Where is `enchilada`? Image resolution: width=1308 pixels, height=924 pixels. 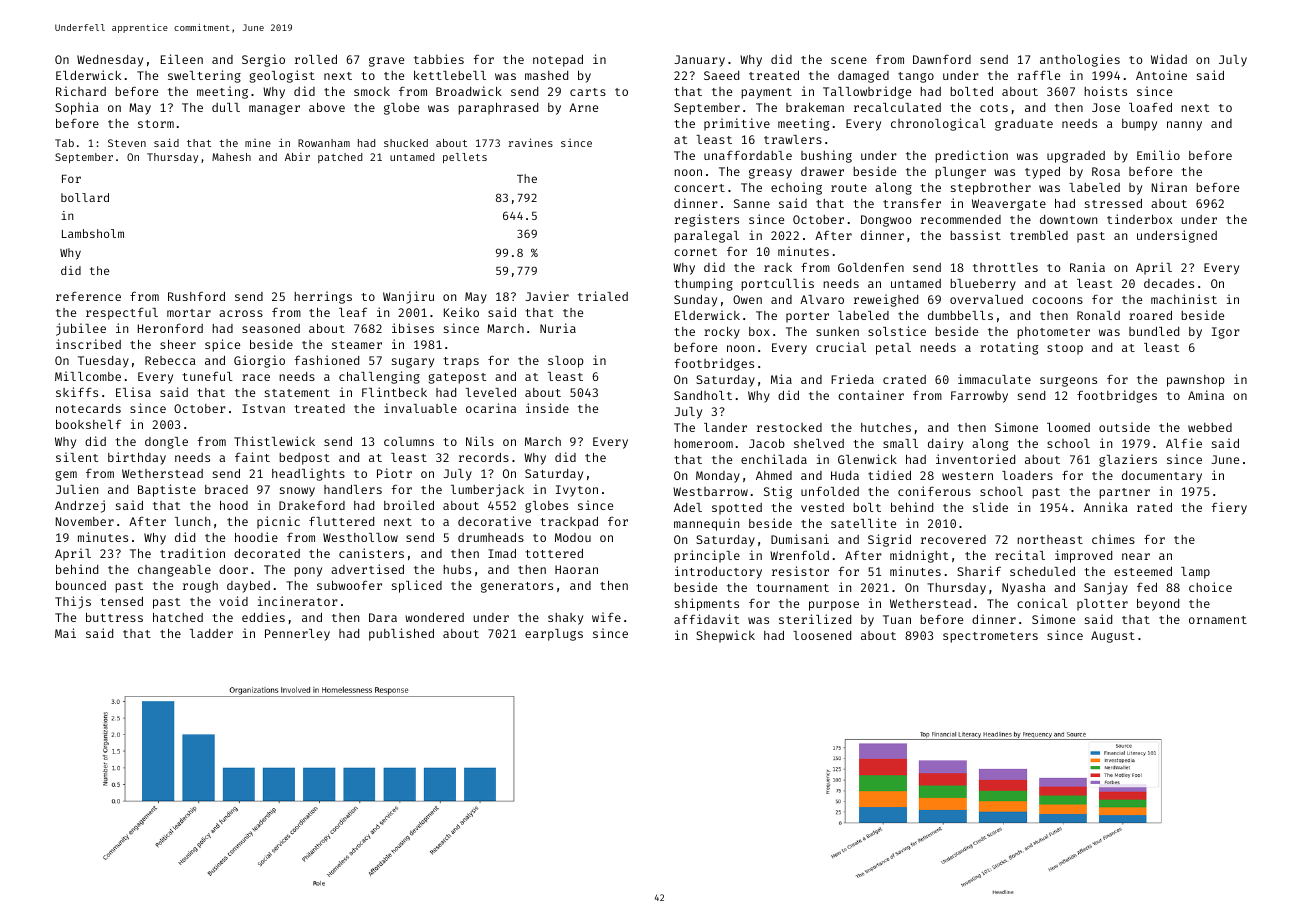
enchilada is located at coordinates (774, 459).
